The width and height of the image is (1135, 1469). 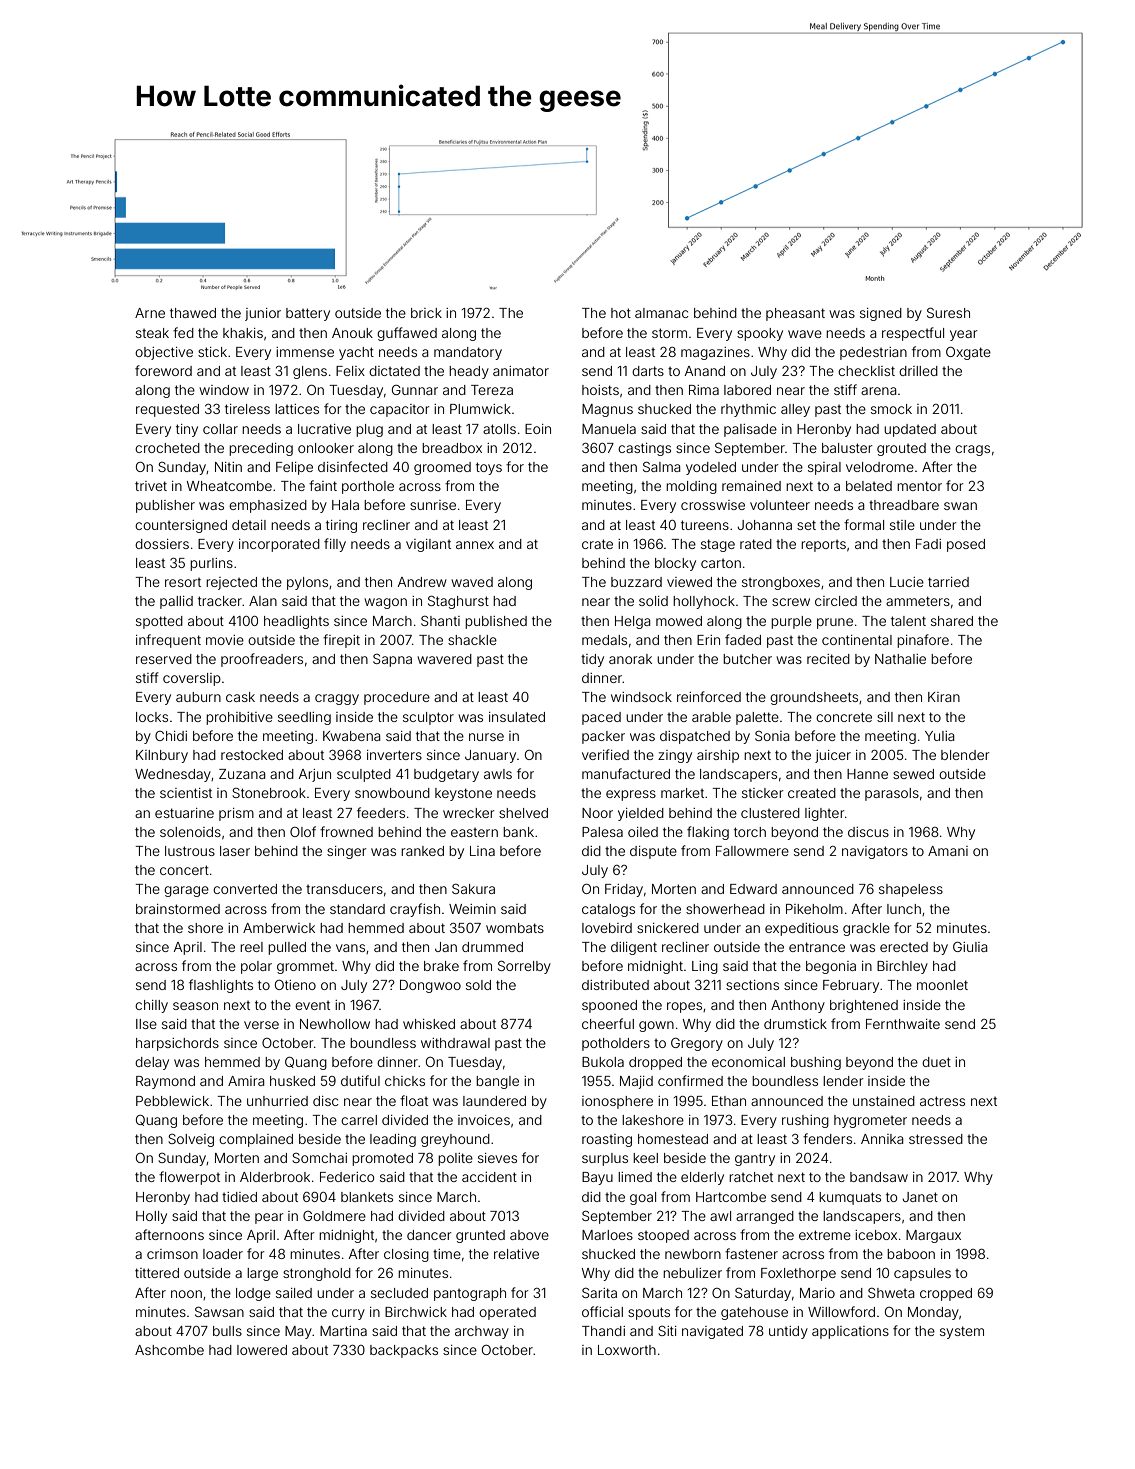 I want to click on reinforced, so click(x=709, y=696).
